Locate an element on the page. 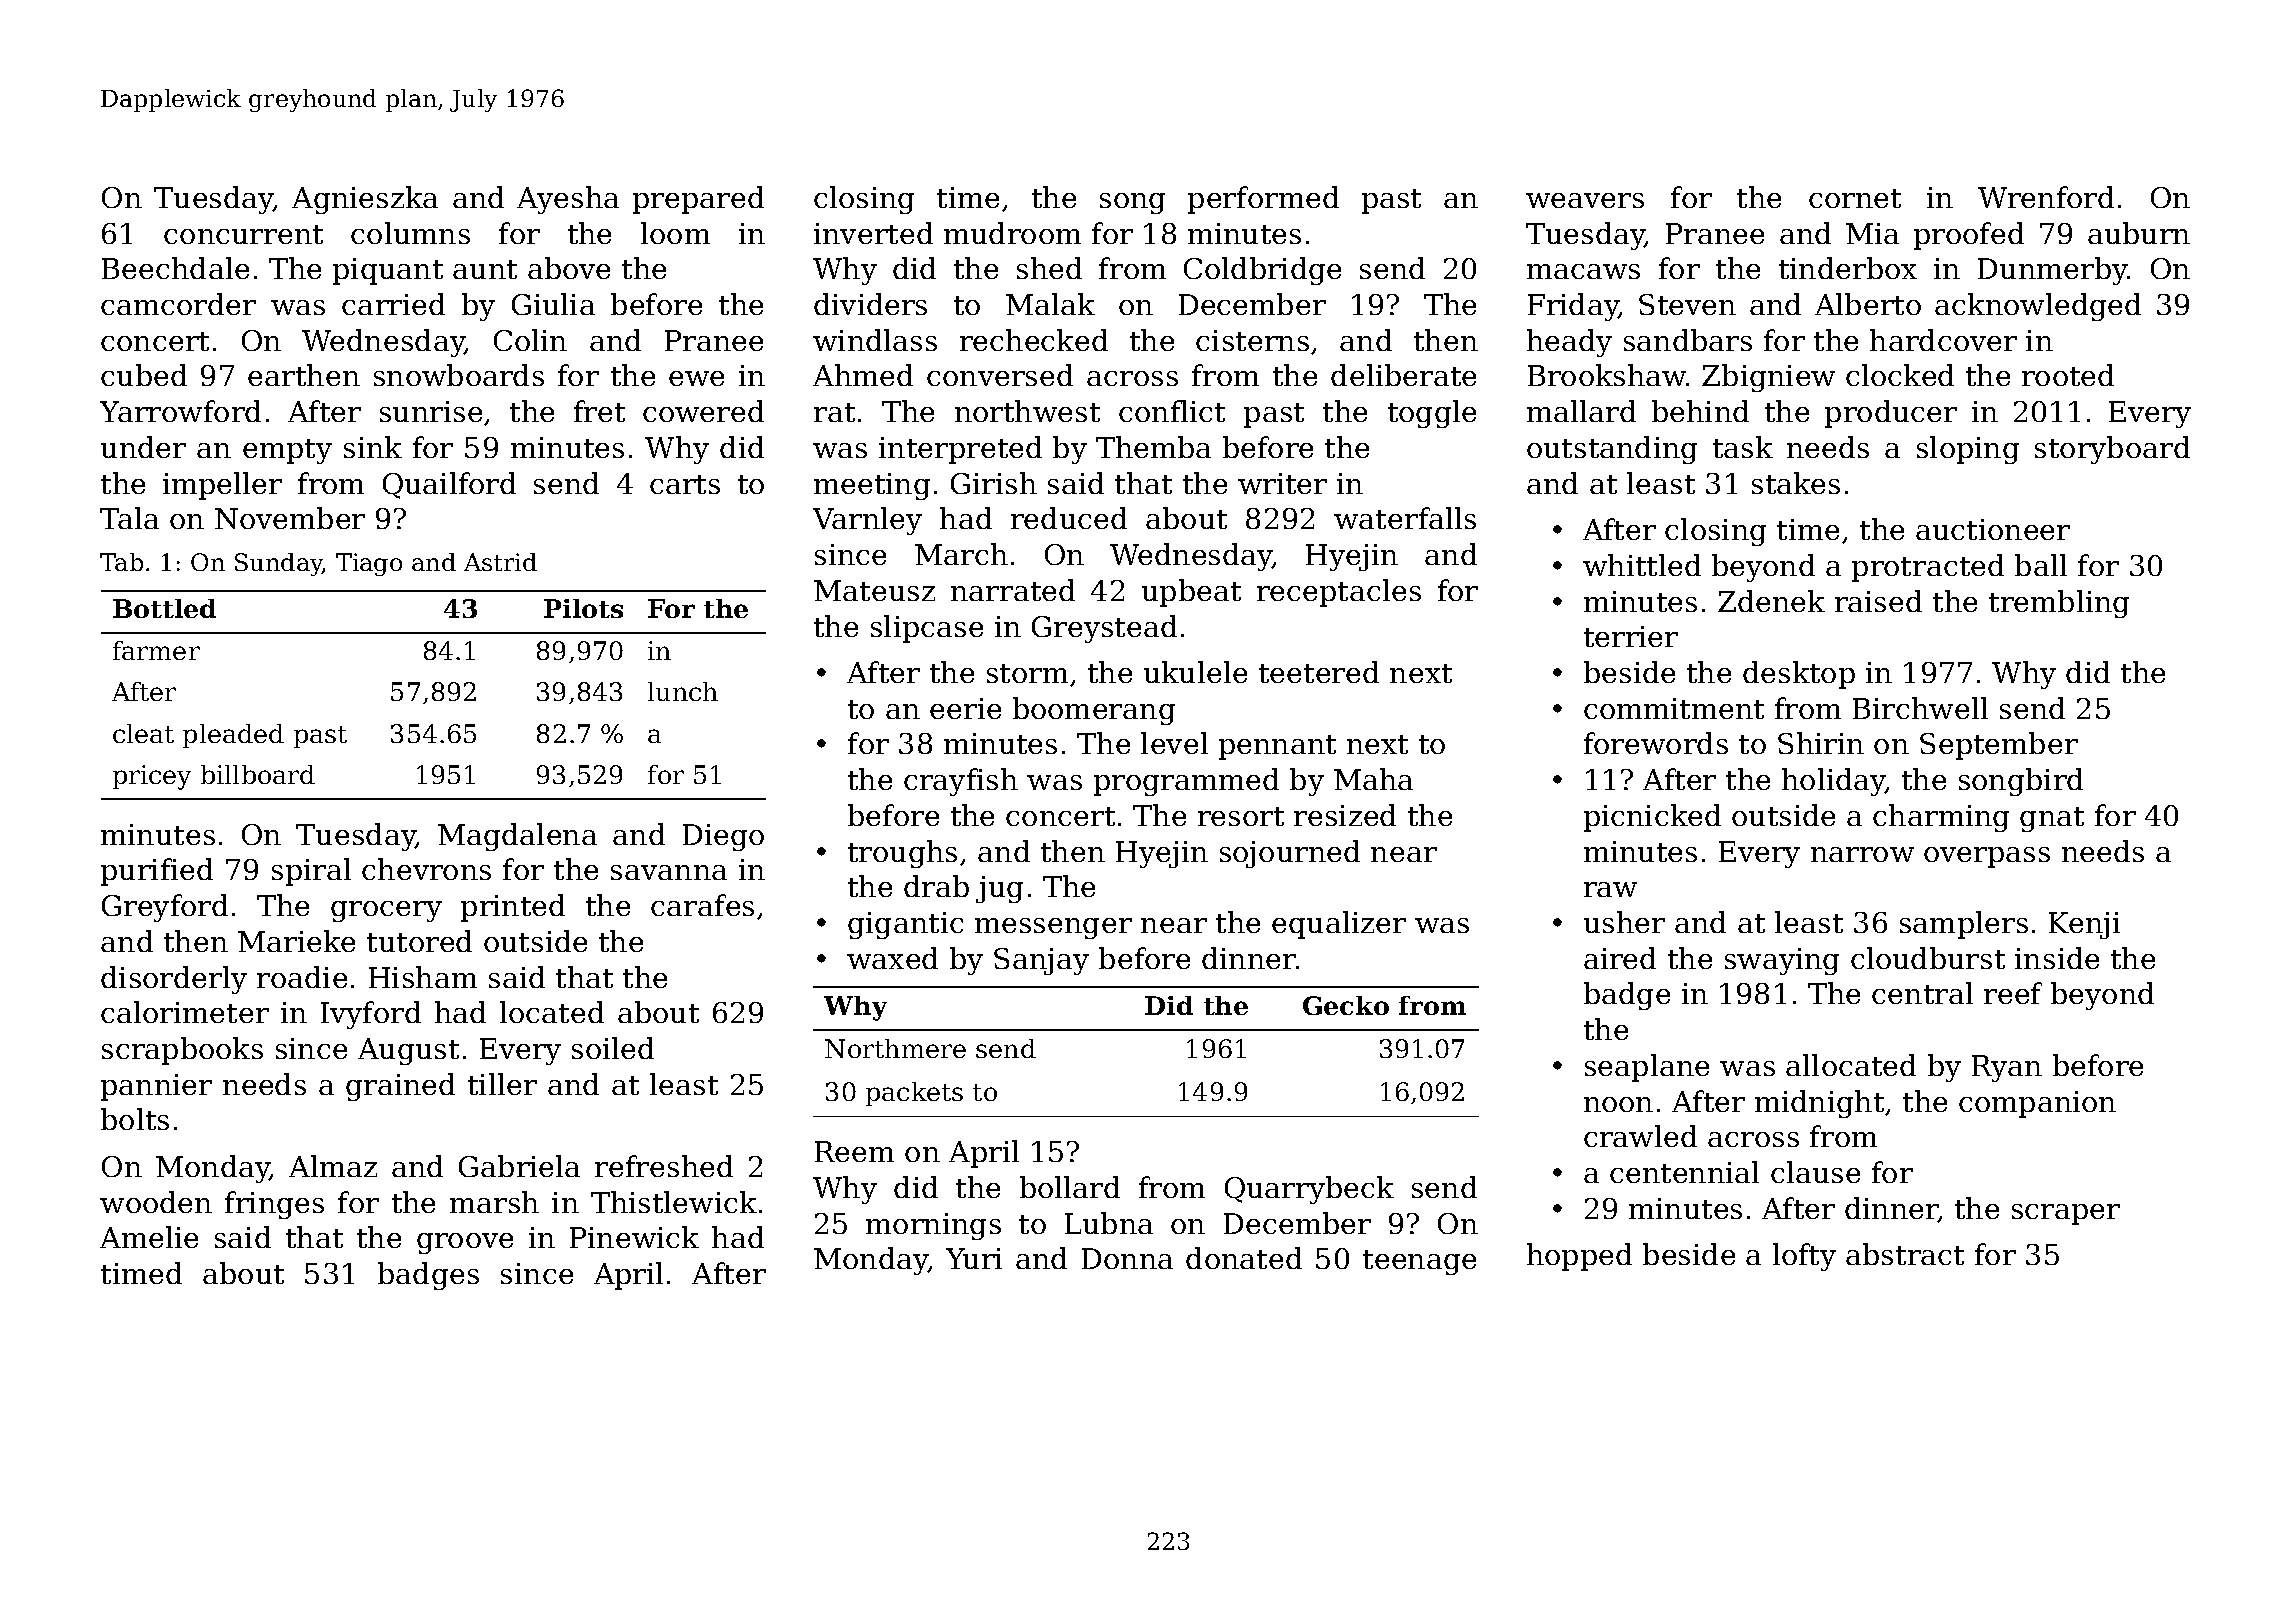 This document has width=2292, height=1620. pricey is located at coordinates (152, 777).
